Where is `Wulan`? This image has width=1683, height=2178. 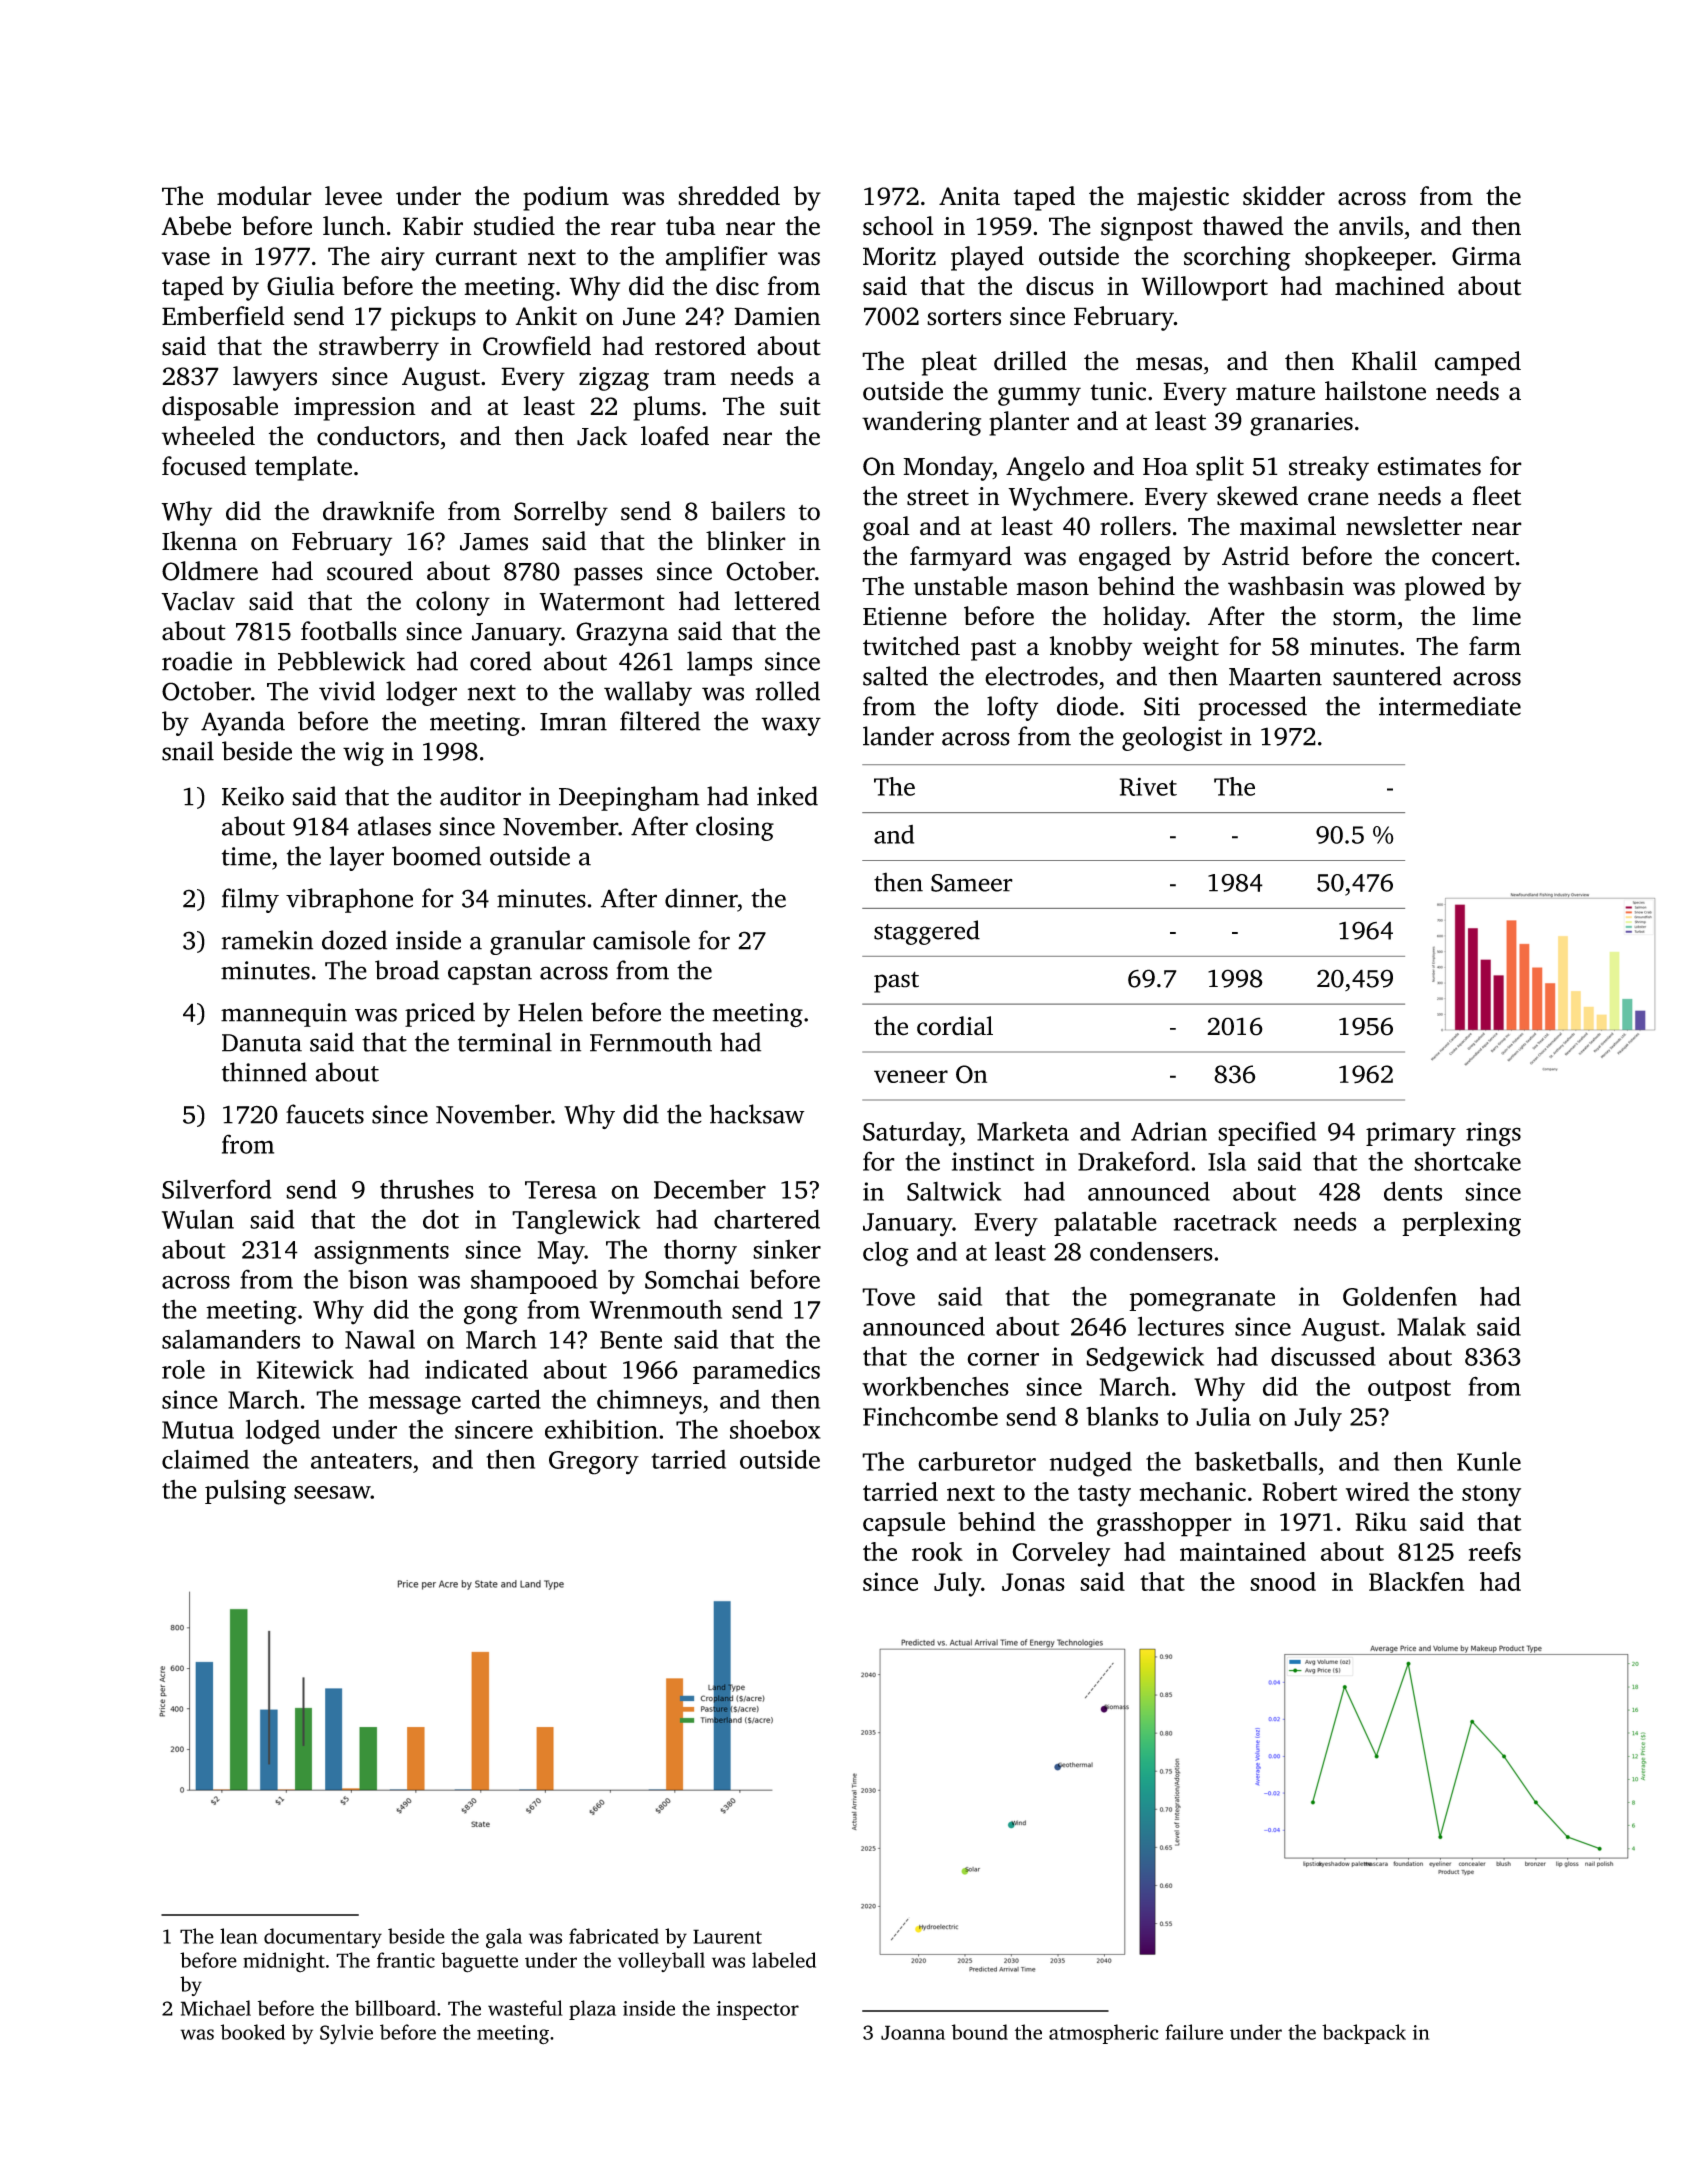
Wulan is located at coordinates (198, 1219).
